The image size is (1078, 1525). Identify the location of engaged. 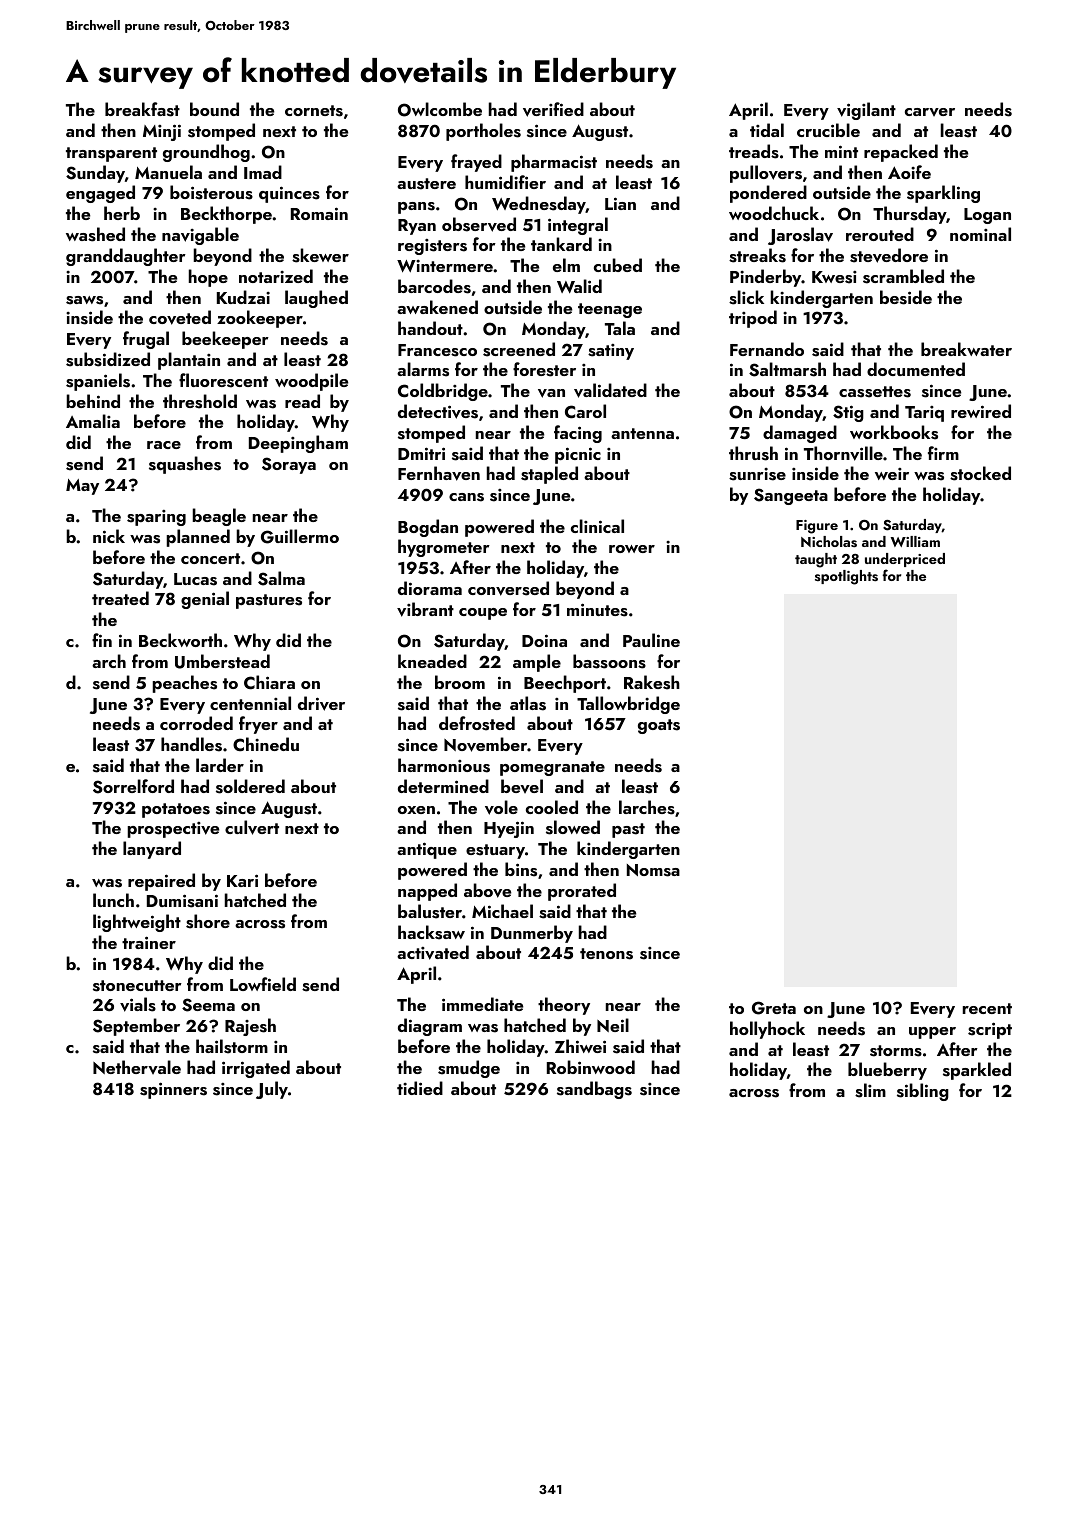
(100, 194).
